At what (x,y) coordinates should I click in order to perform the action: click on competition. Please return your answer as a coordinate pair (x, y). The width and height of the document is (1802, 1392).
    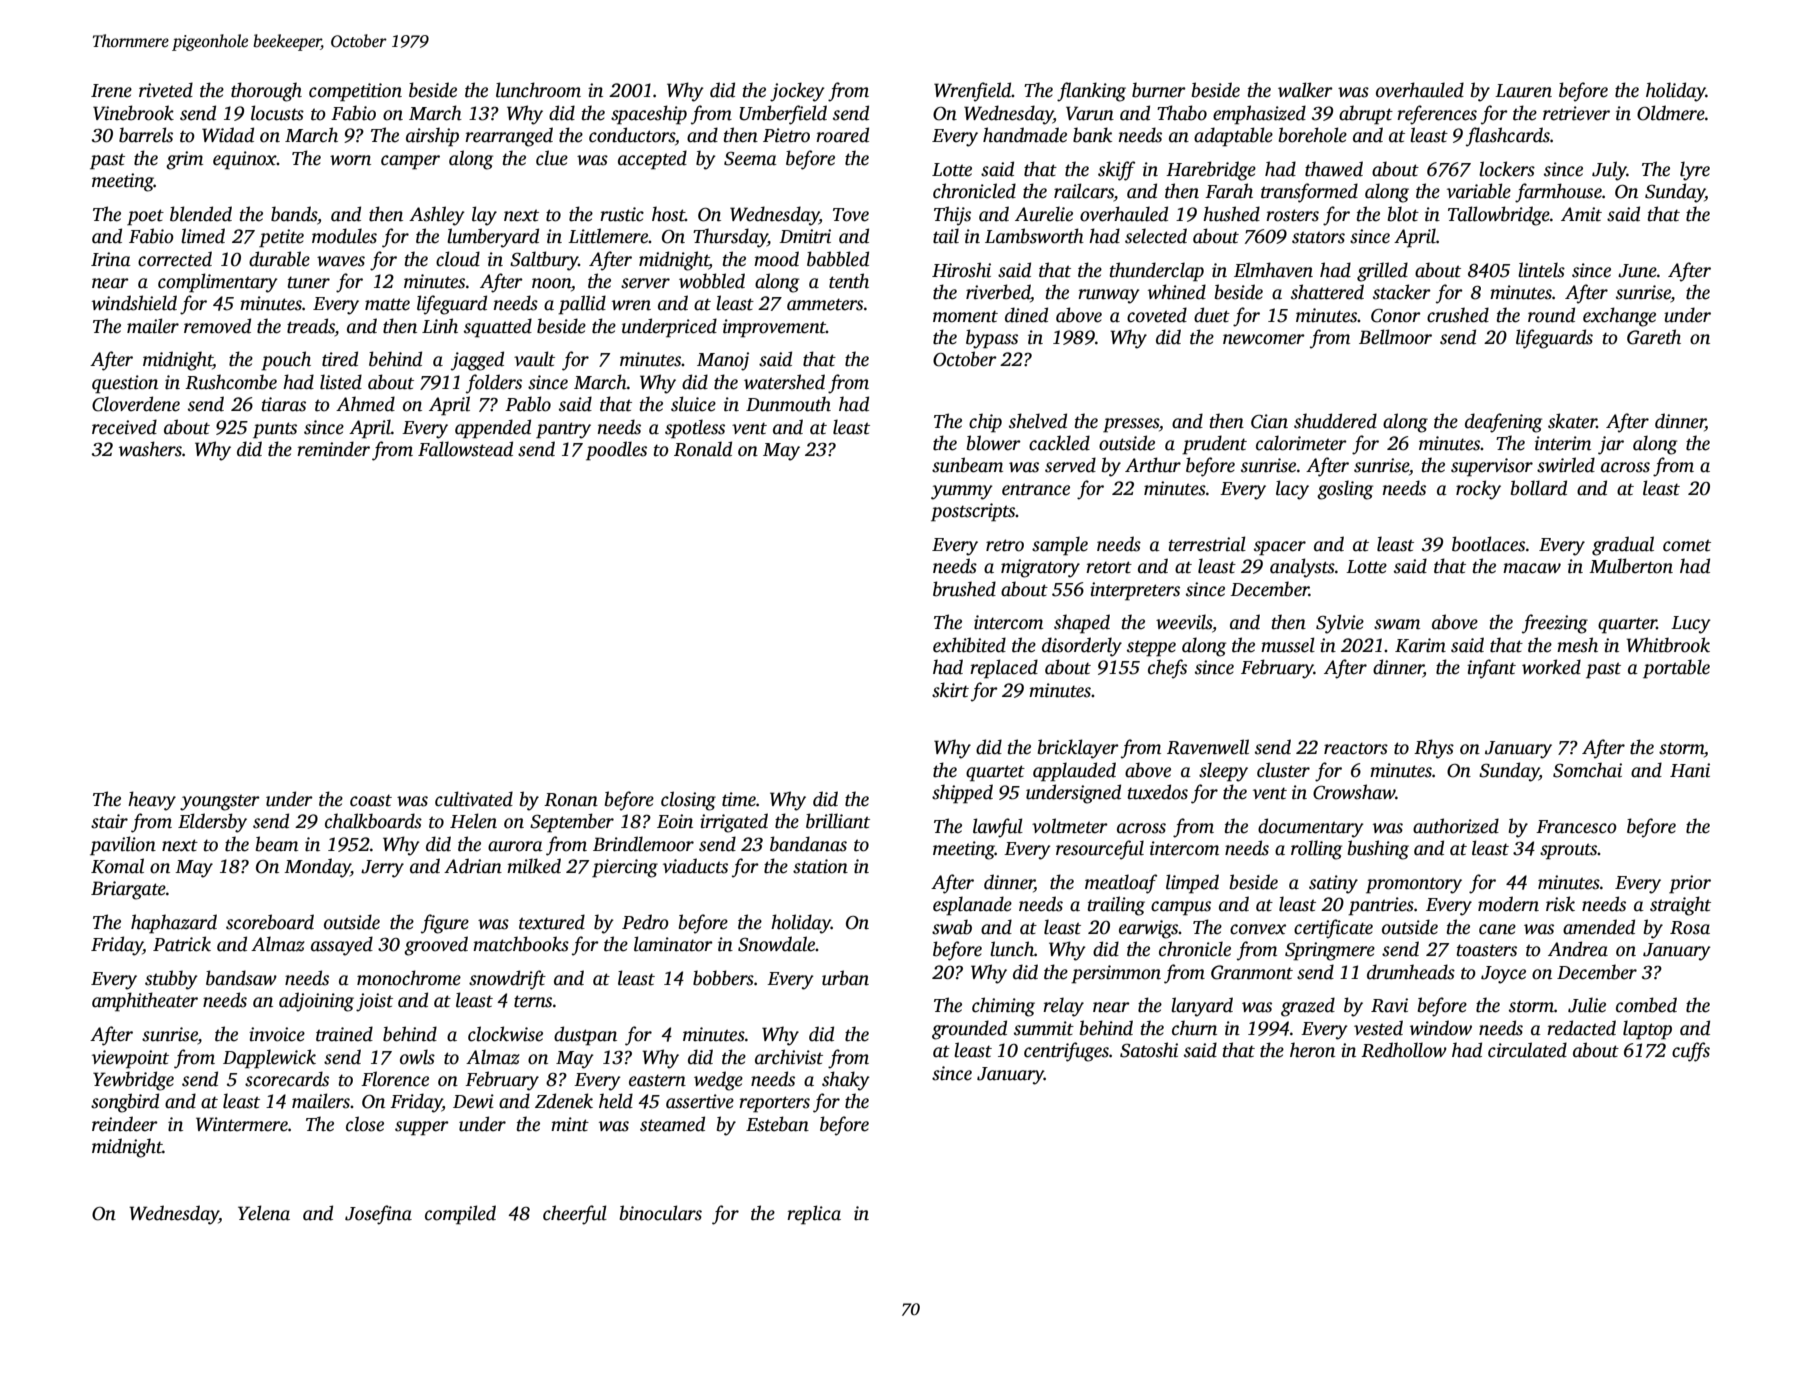
    Looking at the image, I should click on (355, 92).
